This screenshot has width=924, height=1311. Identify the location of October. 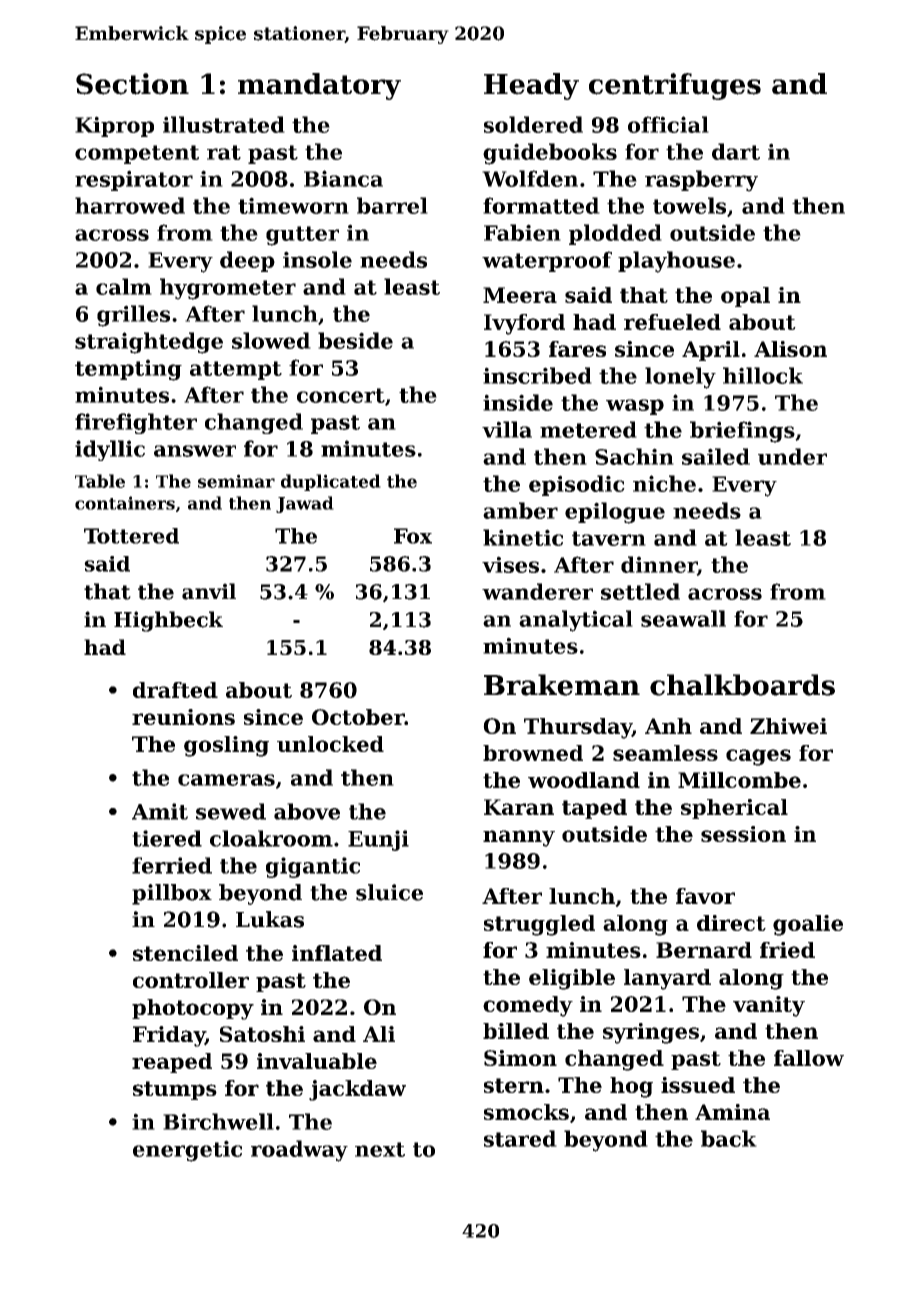
(358, 717).
